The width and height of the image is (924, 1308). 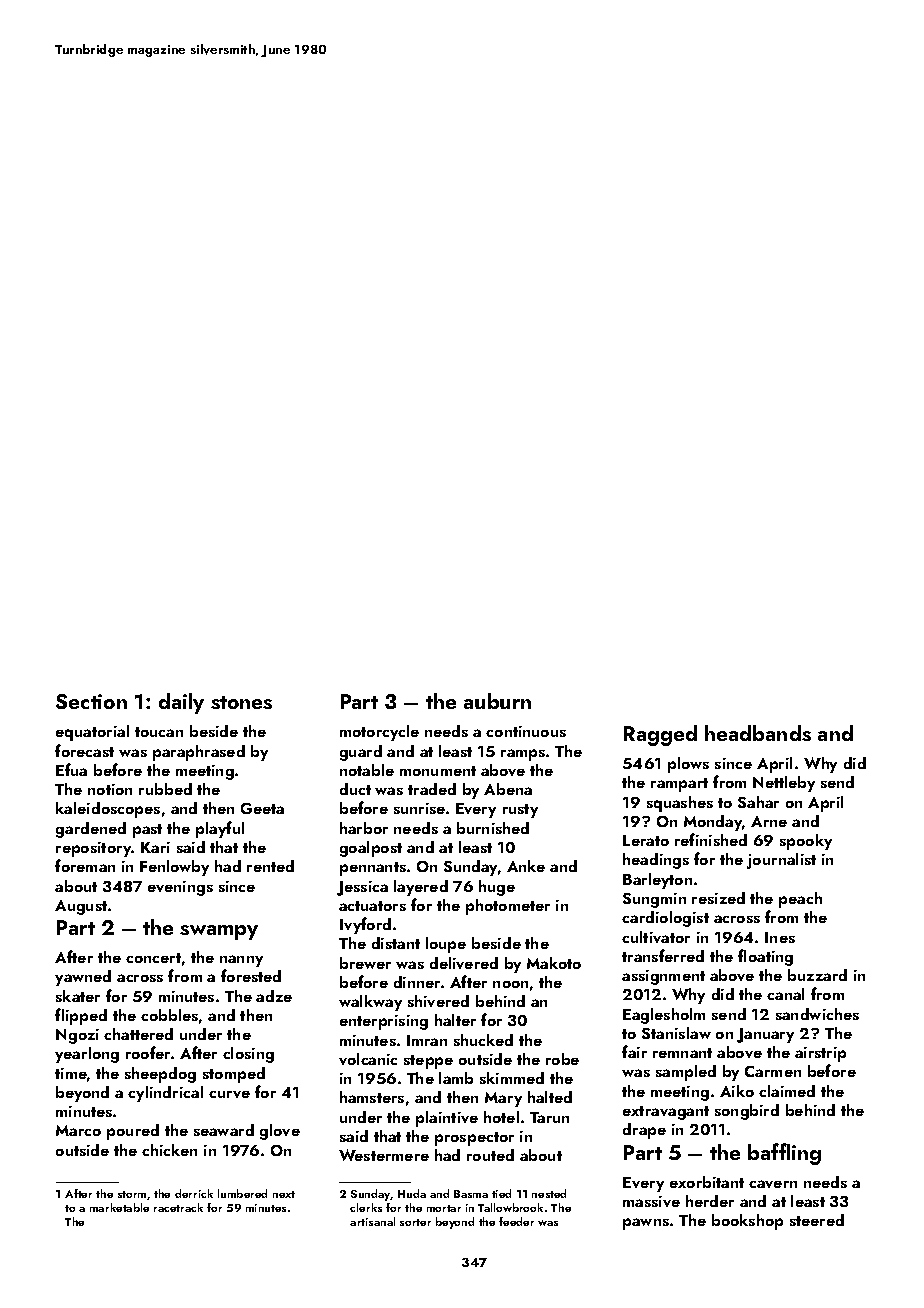 What do you see at coordinates (132, 1194) in the image?
I see `storm` at bounding box center [132, 1194].
